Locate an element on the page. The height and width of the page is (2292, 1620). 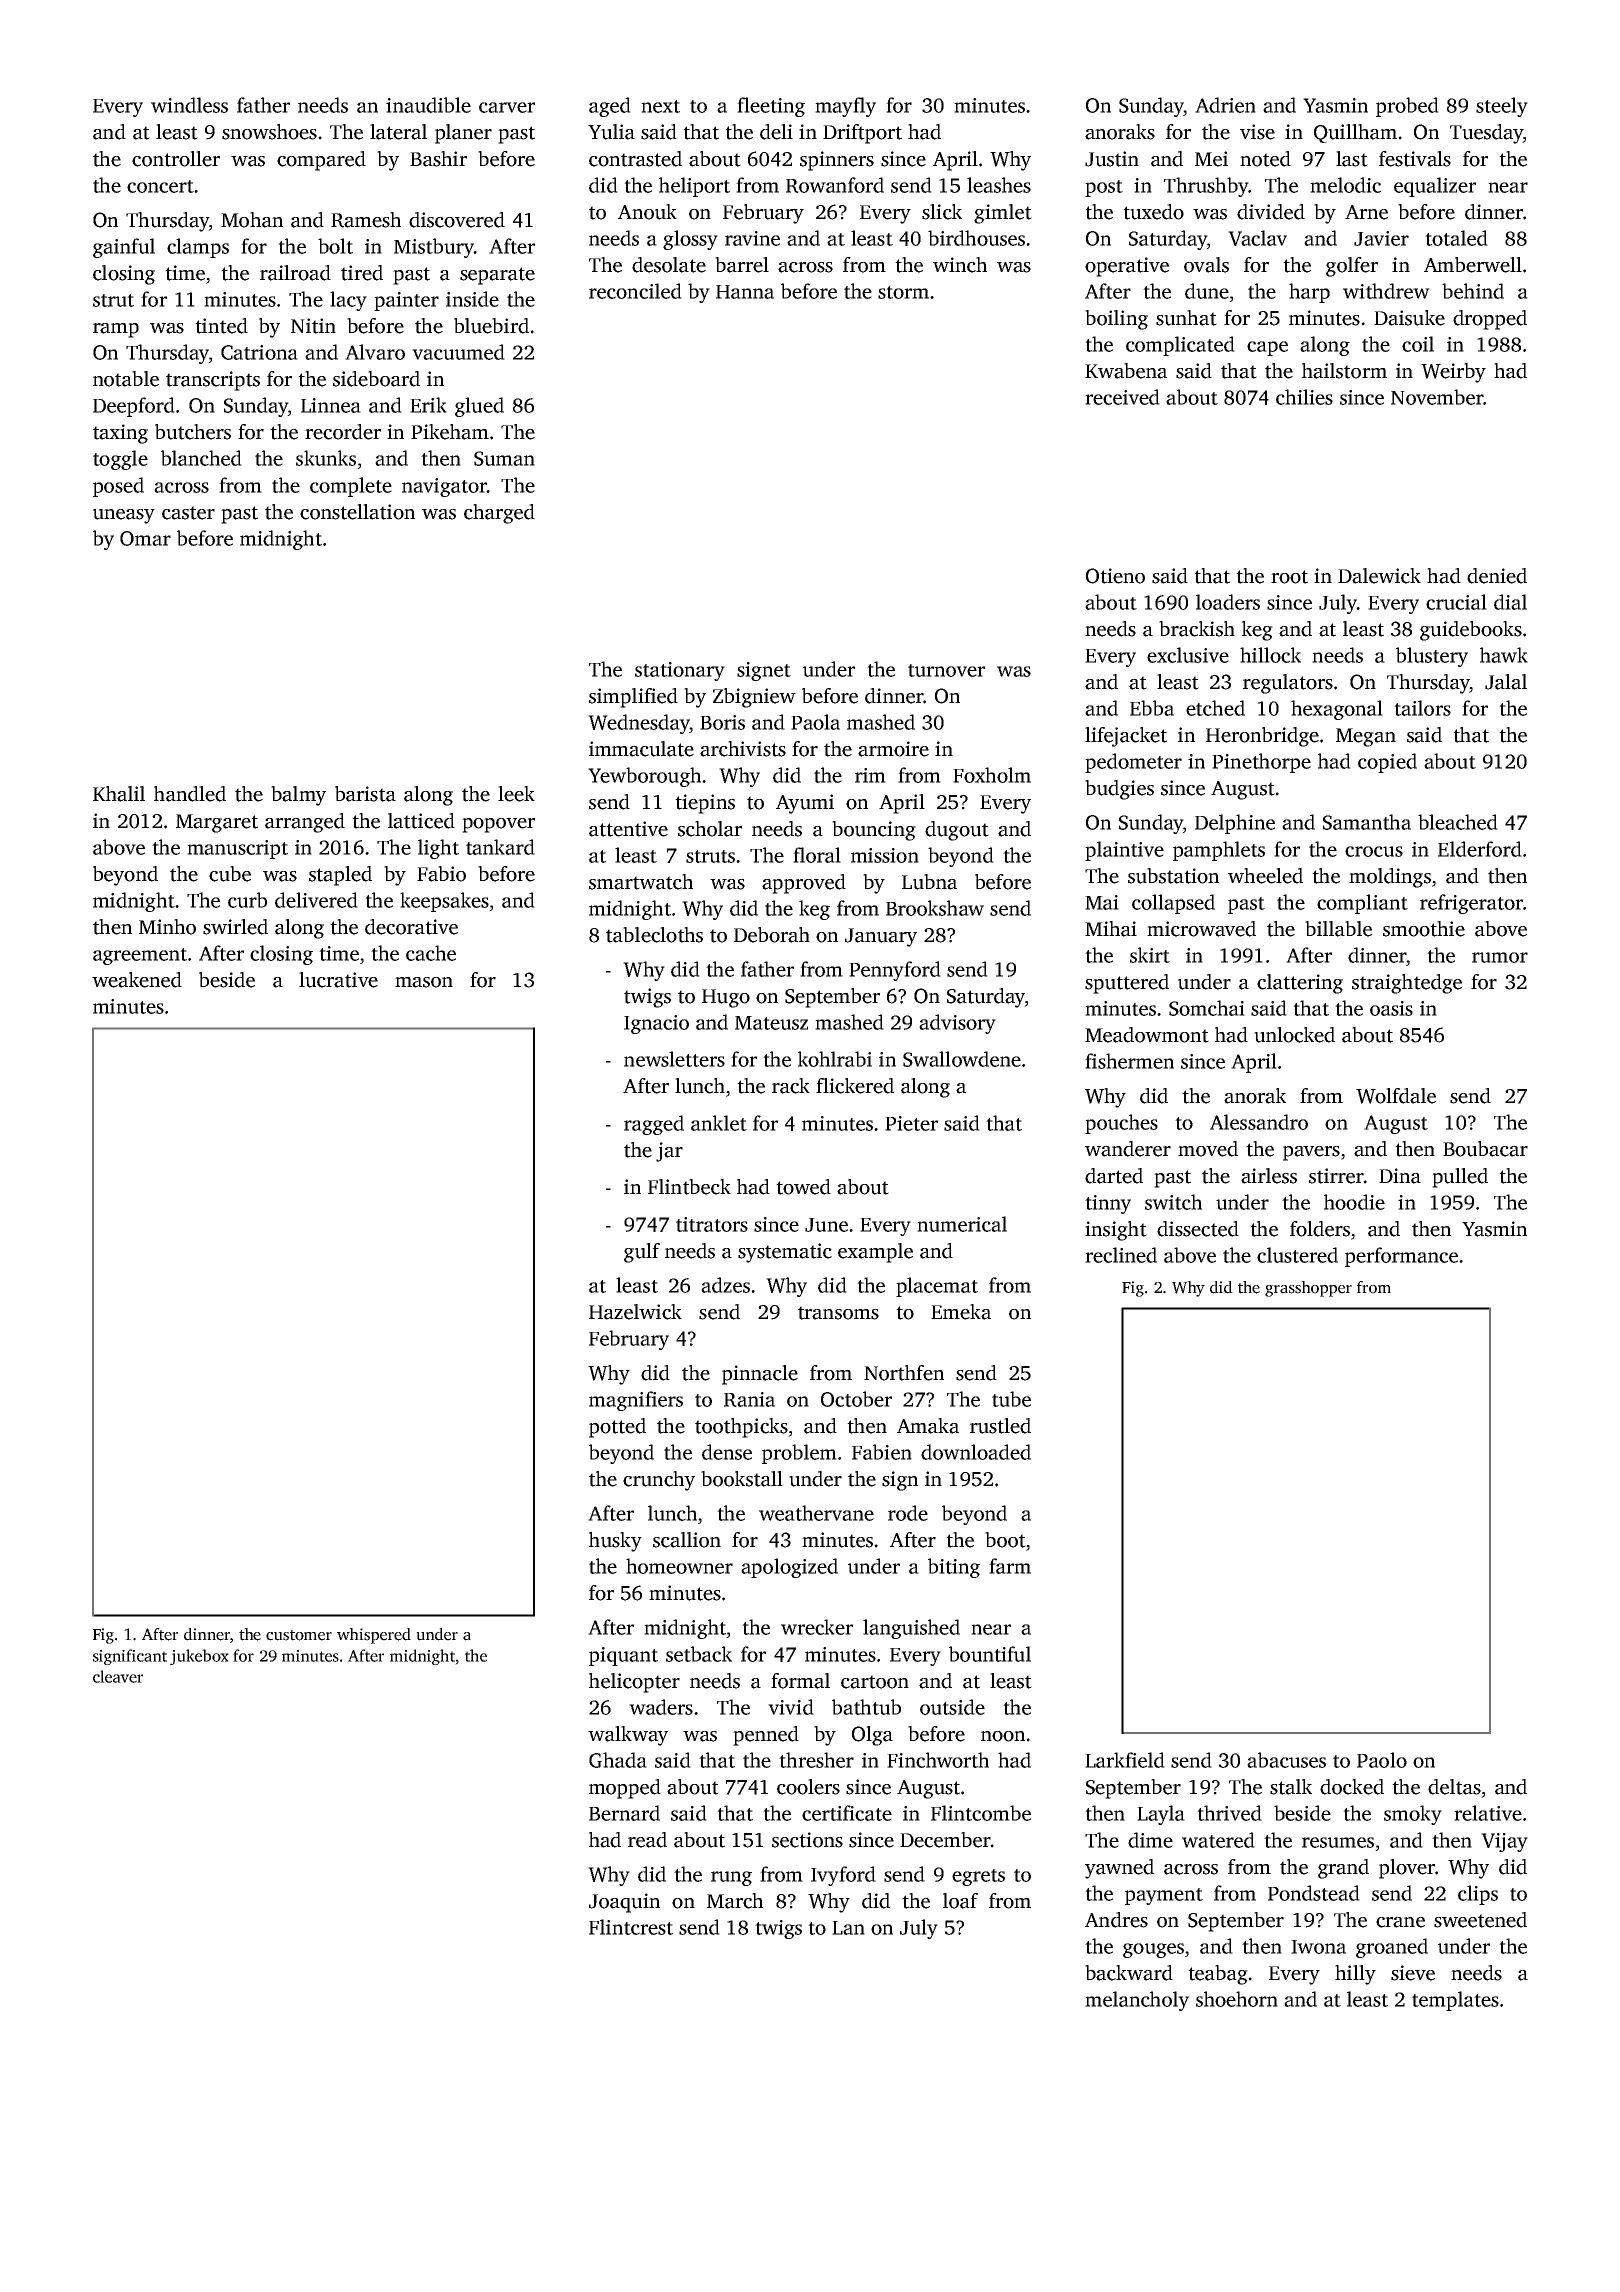
Ignacio is located at coordinates (656, 1024).
